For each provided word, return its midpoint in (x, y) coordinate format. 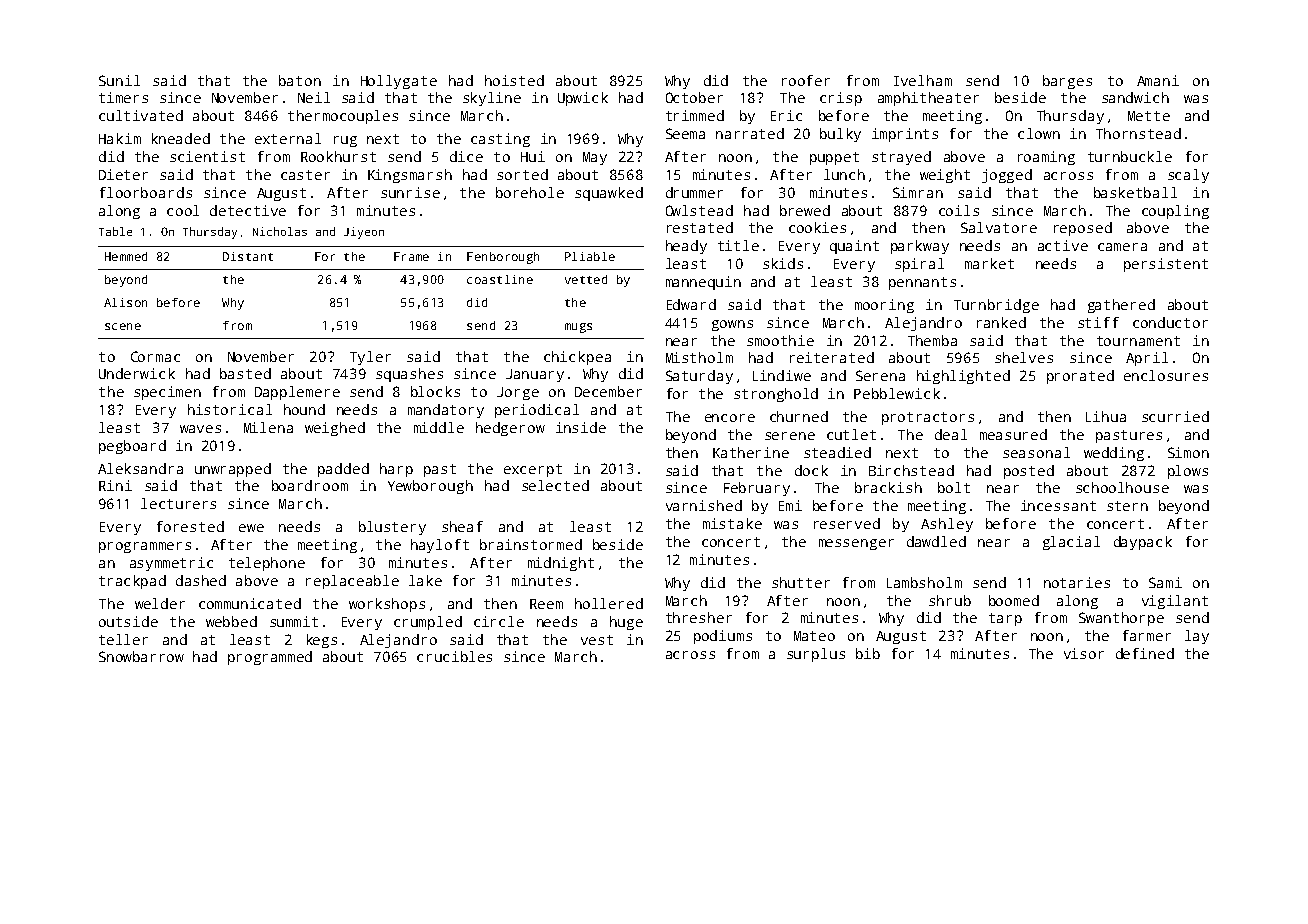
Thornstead (1138, 133)
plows (1188, 472)
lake (425, 580)
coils (959, 210)
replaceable (352, 582)
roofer (806, 80)
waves (200, 429)
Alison (125, 302)
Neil (314, 97)
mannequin (703, 283)
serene (790, 436)
